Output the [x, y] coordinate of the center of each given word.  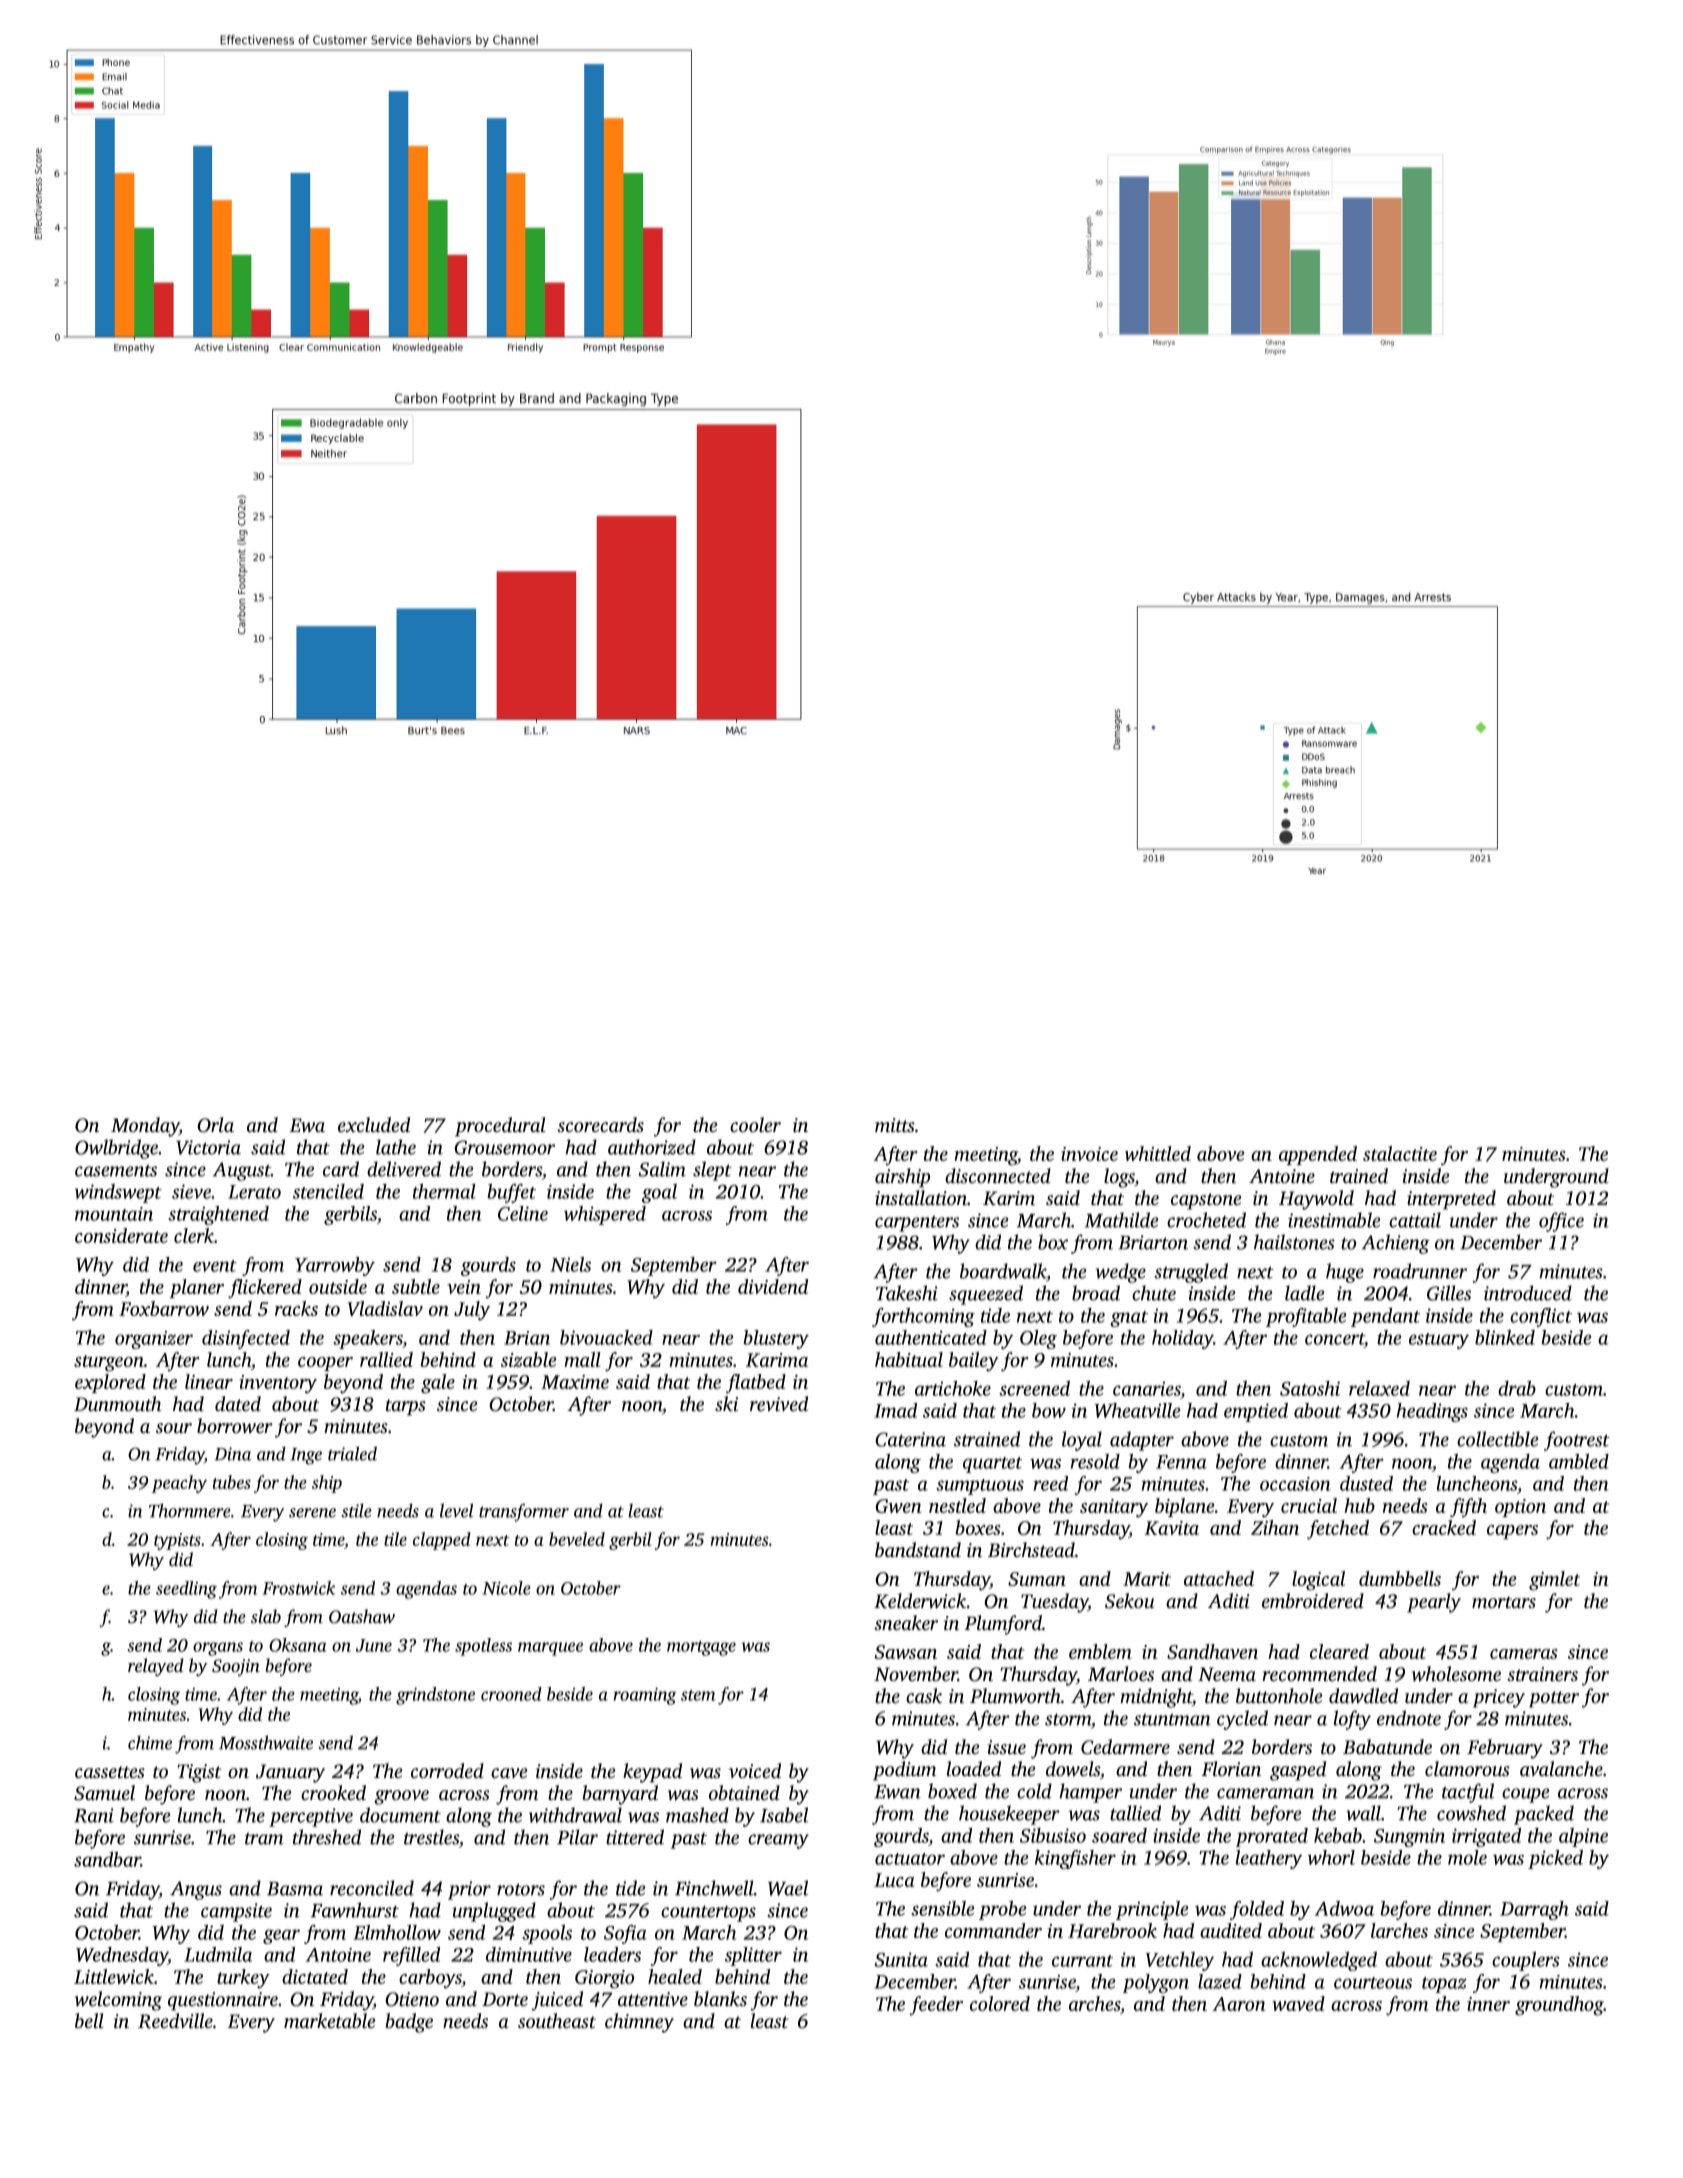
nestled [957, 1505]
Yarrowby [335, 1266]
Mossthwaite [266, 1743]
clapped [442, 1541]
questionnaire [223, 2001]
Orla [215, 1125]
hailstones [1294, 1242]
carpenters [917, 1224]
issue [1007, 1747]
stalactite [1400, 1153]
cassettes [110, 1772]
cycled [1242, 1720]
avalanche [1561, 1768]
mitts [895, 1125]
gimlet [1554, 1581]
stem [698, 1695]
